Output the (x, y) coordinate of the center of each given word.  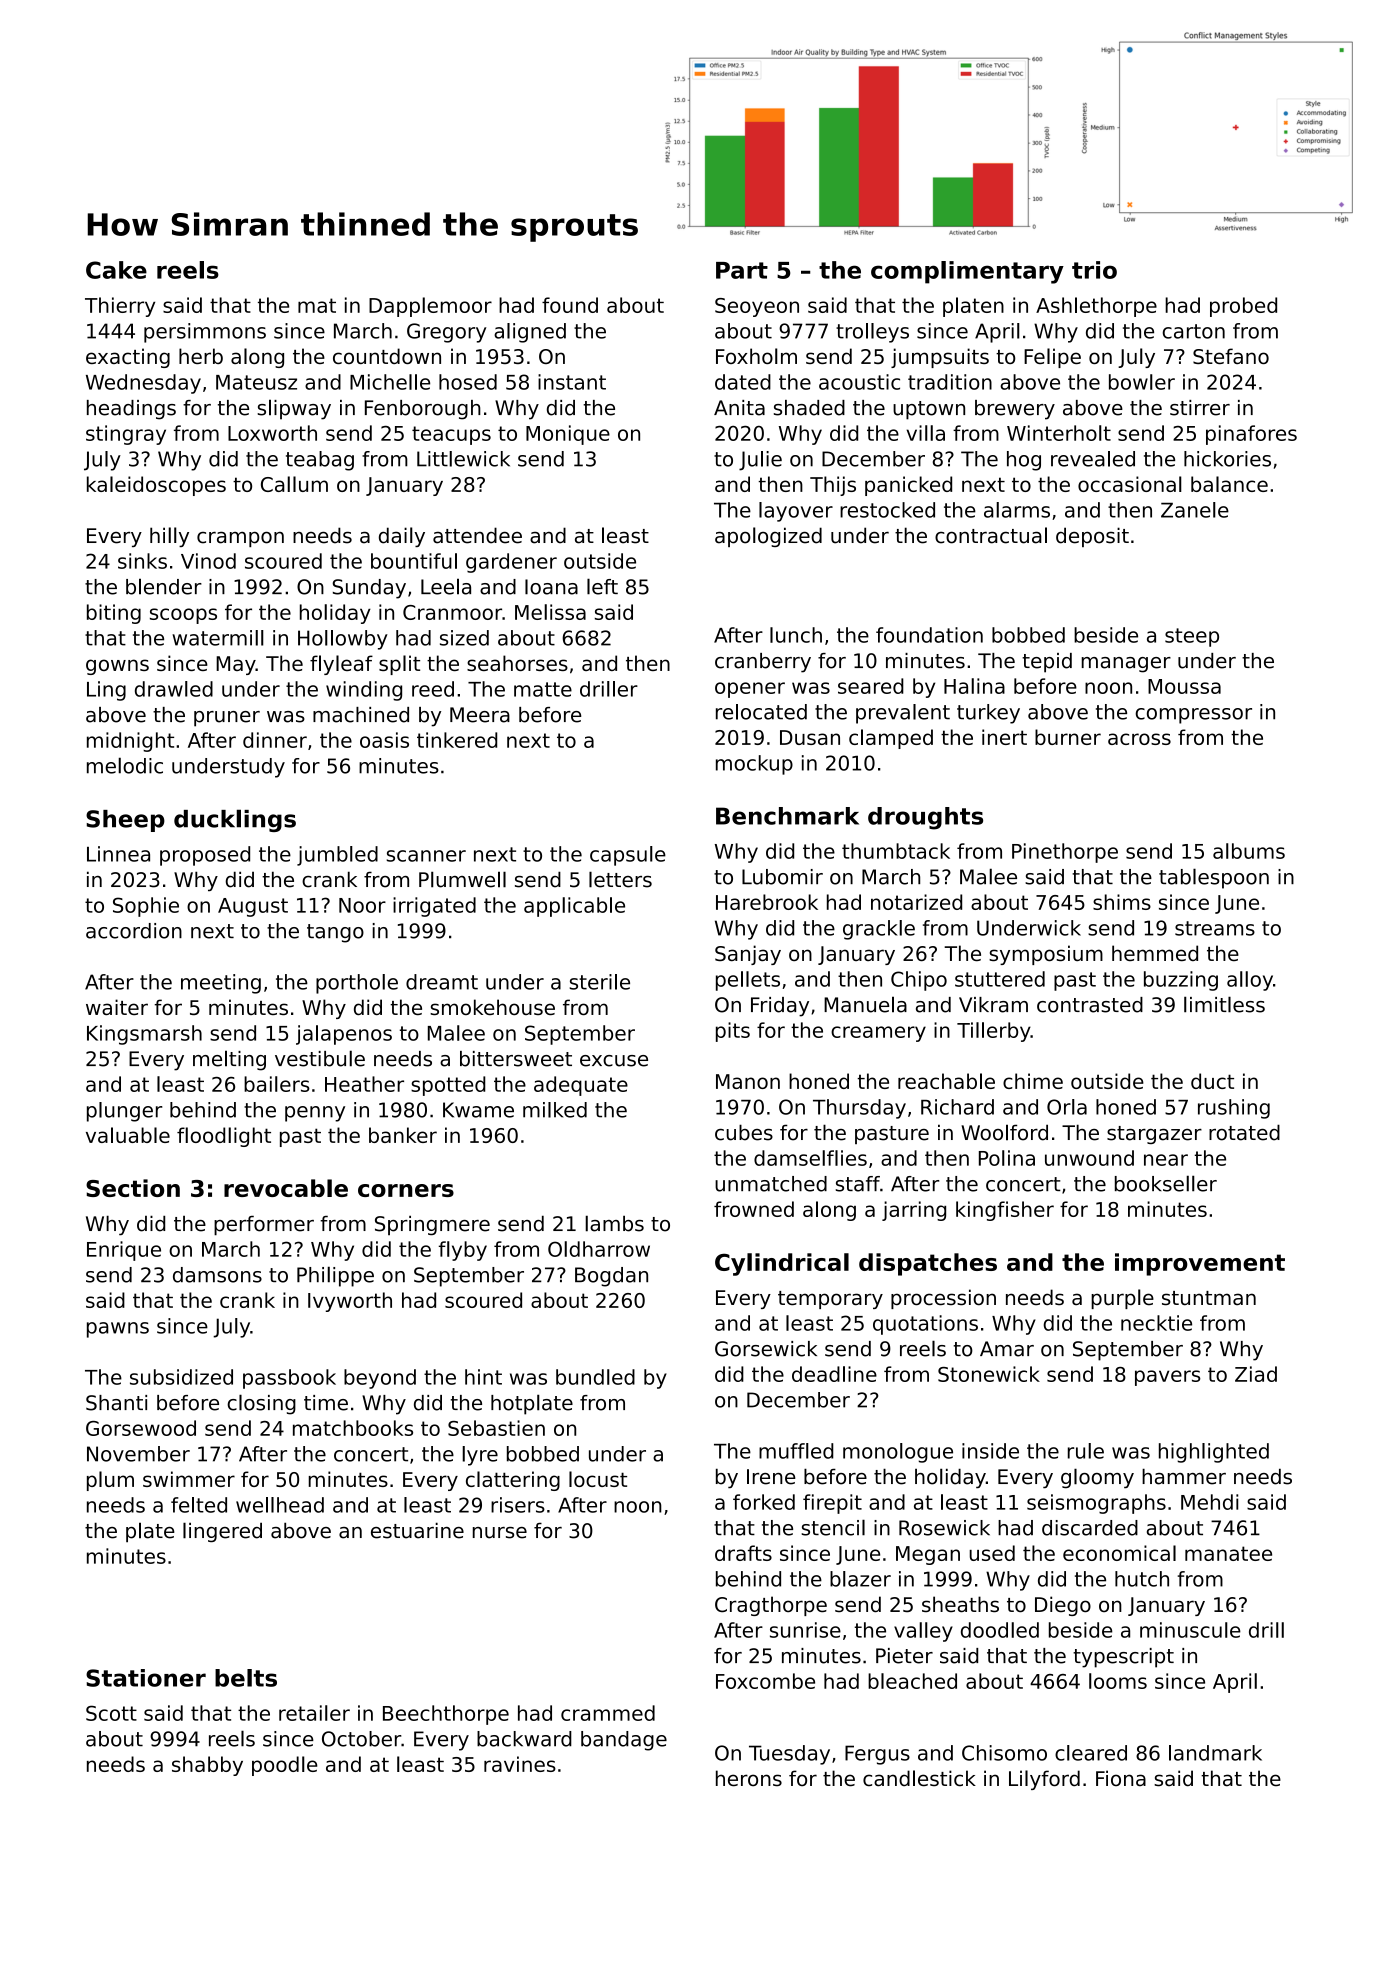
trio (1094, 270)
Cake (116, 270)
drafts (743, 1553)
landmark (1215, 1753)
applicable (574, 907)
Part (742, 270)
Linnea (118, 854)
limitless (1224, 1004)
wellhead (280, 1505)
